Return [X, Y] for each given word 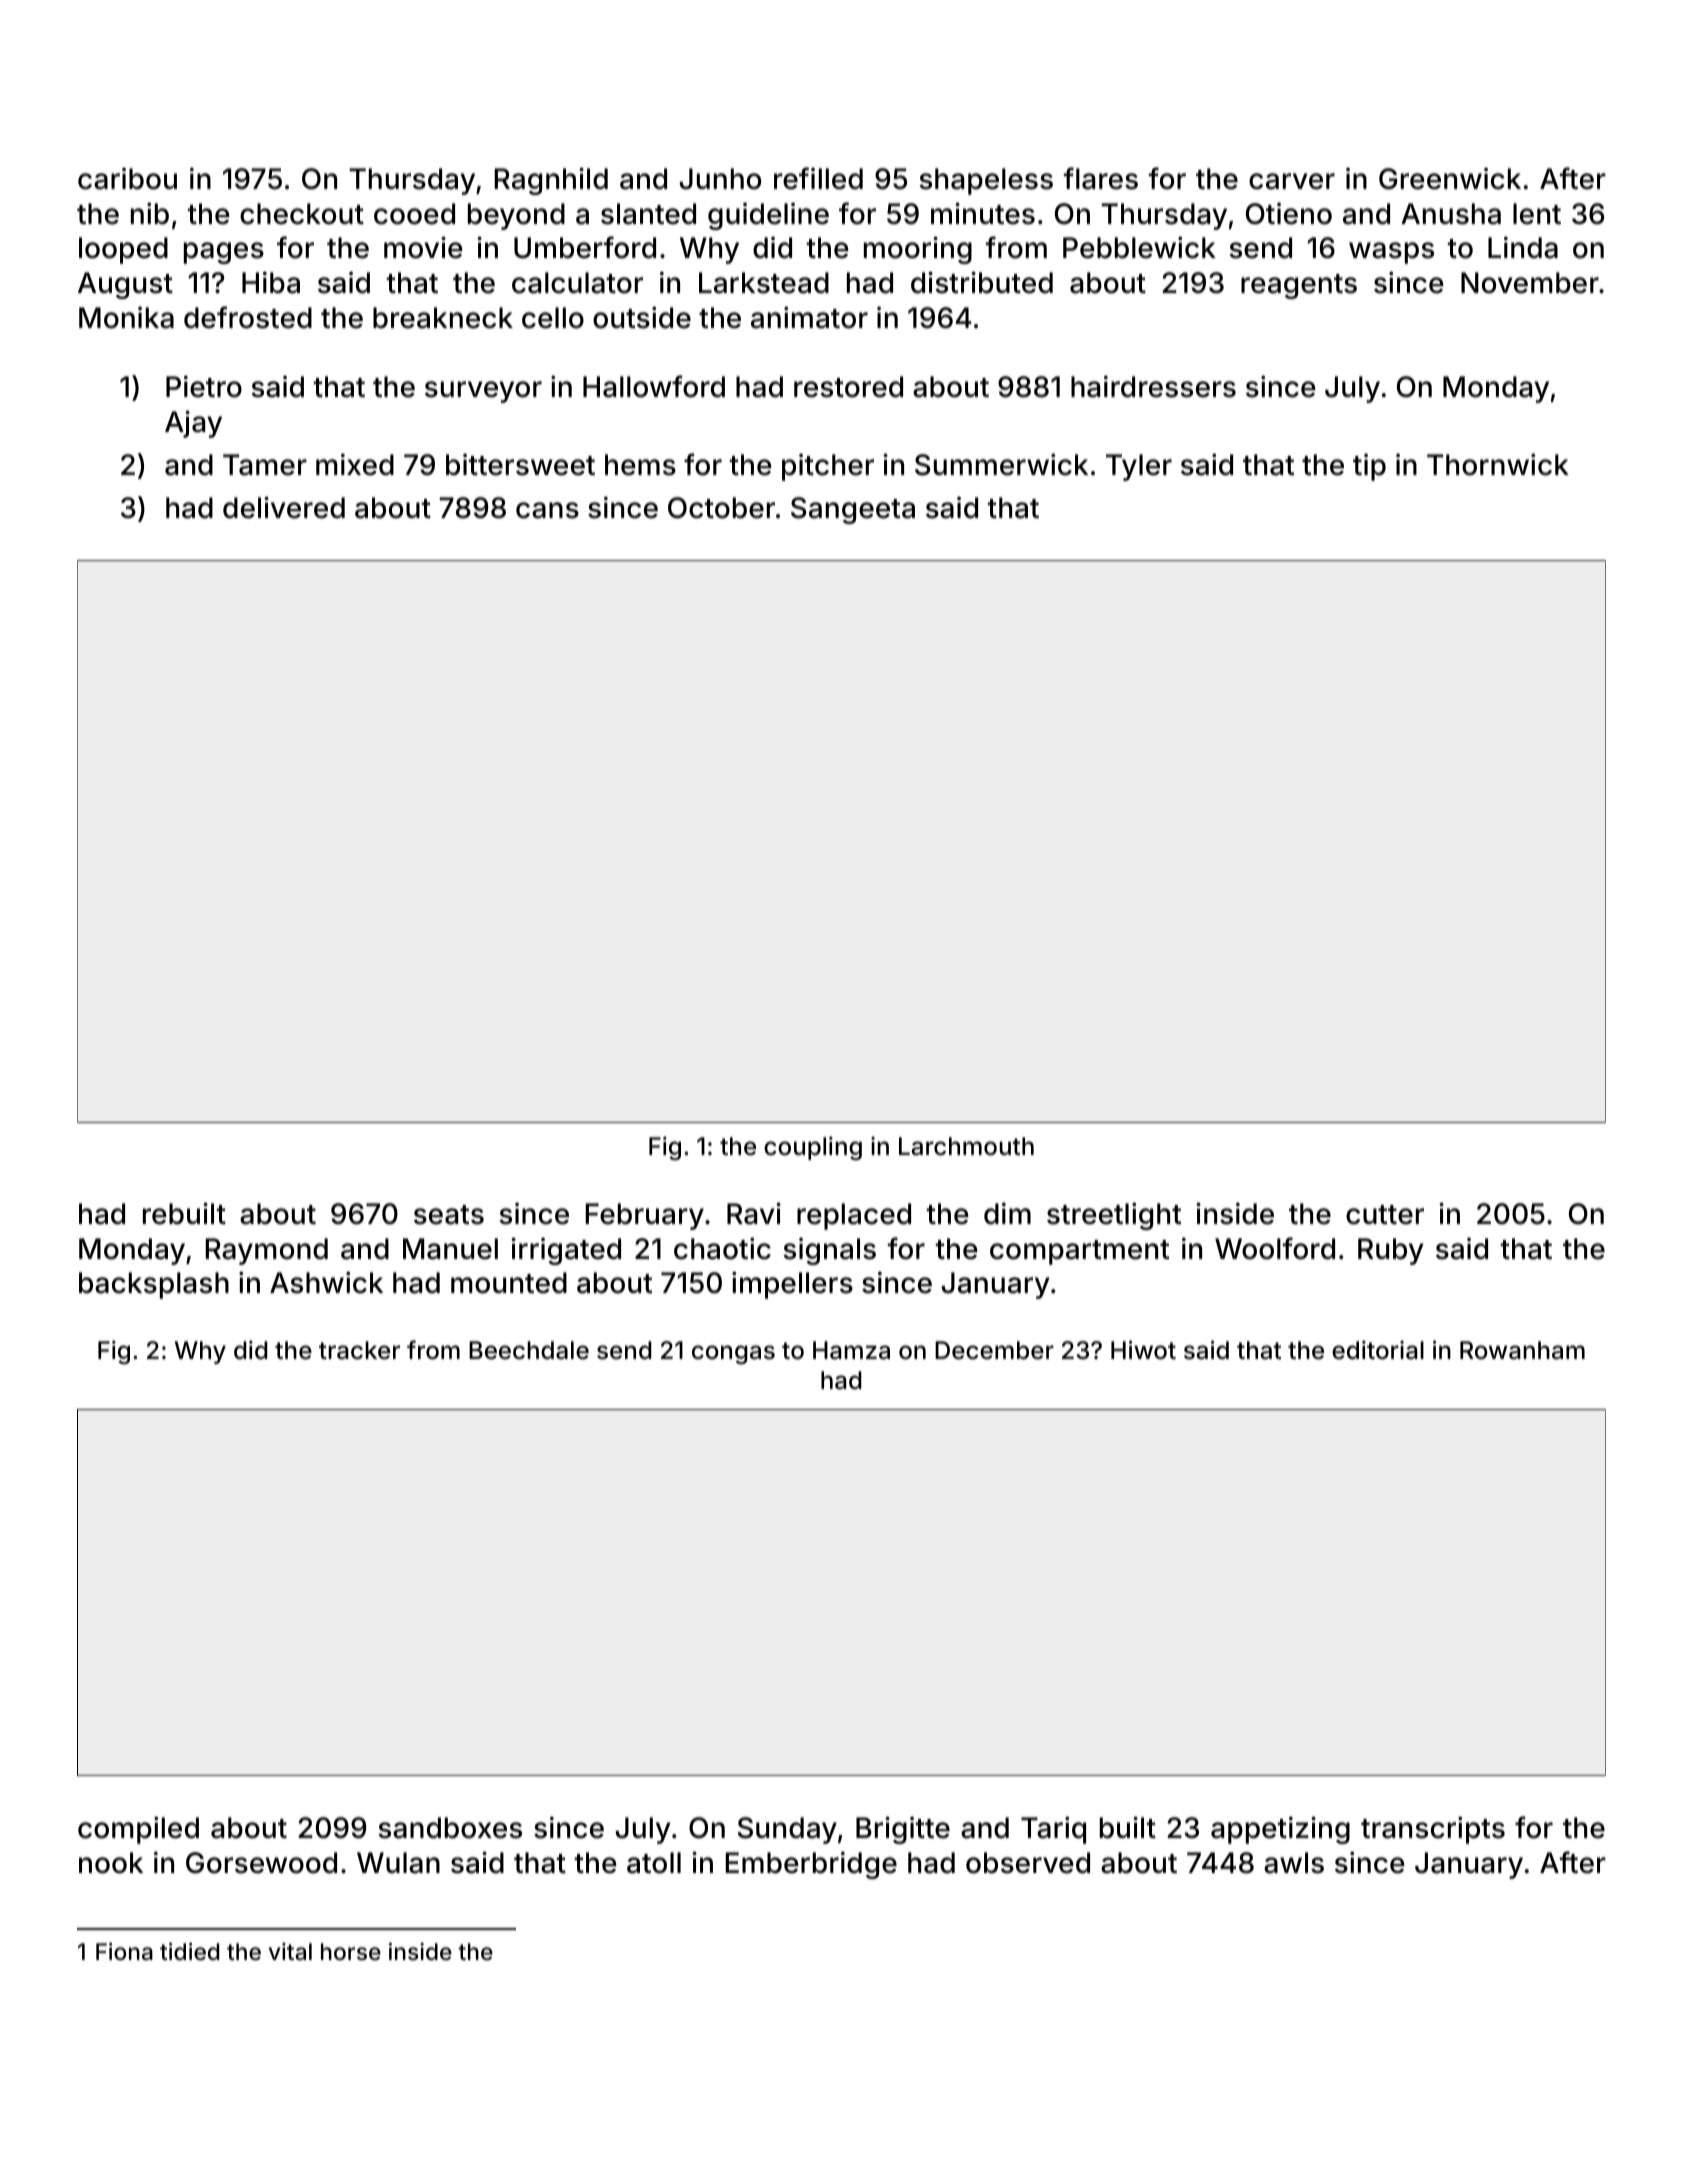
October [721, 508]
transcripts [1433, 1830]
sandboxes [450, 1828]
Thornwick [1498, 464]
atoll [654, 1863]
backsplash [154, 1285]
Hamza [851, 1350]
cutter [1385, 1215]
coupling [813, 1148]
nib [150, 213]
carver [1292, 181]
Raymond [267, 1251]
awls [1294, 1863]
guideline [768, 216]
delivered [284, 507]
